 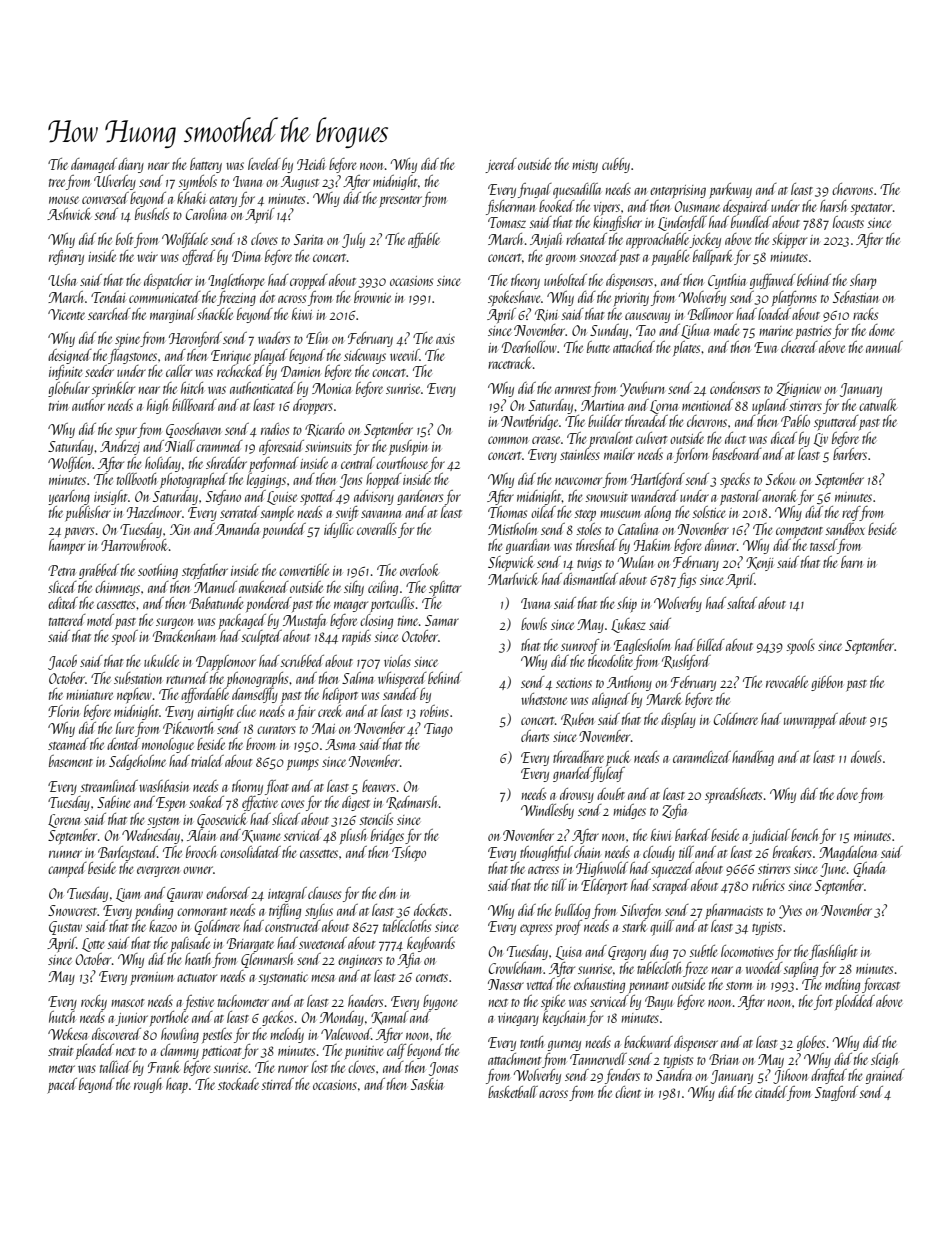 I want to click on charts, so click(x=535, y=736).
